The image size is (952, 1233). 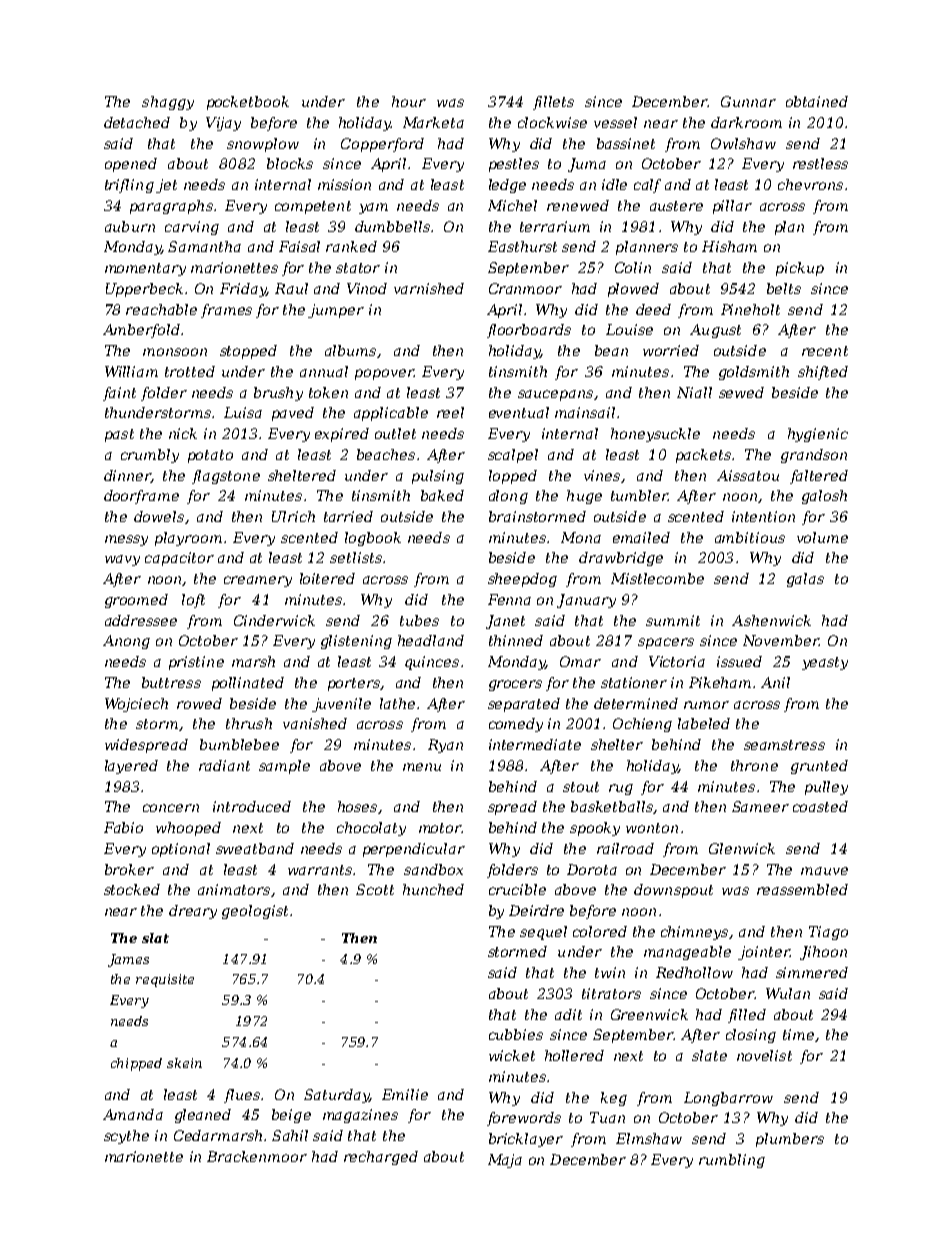 What do you see at coordinates (825, 351) in the document?
I see `recent` at bounding box center [825, 351].
